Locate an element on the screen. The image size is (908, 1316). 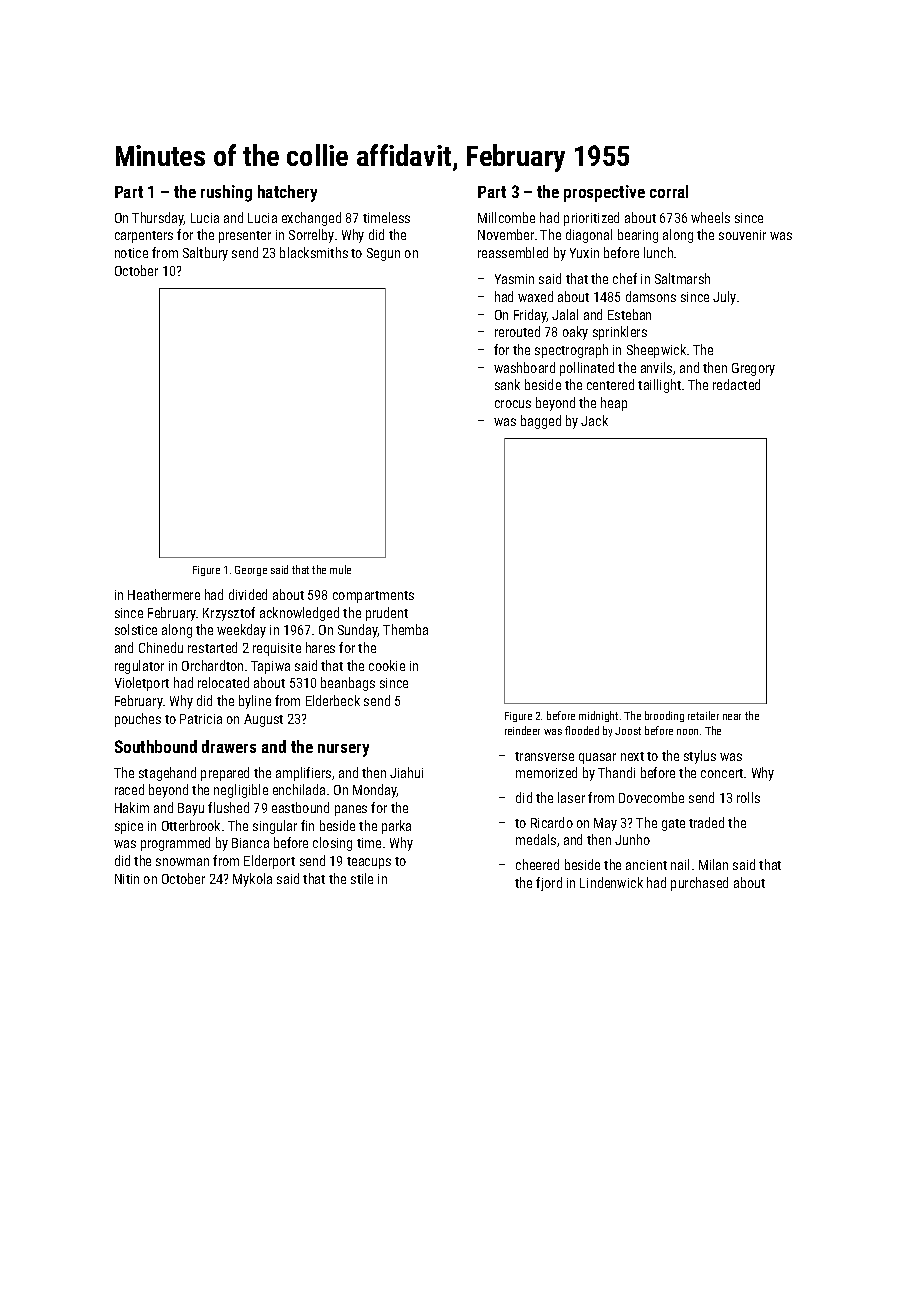
notice is located at coordinates (131, 253).
